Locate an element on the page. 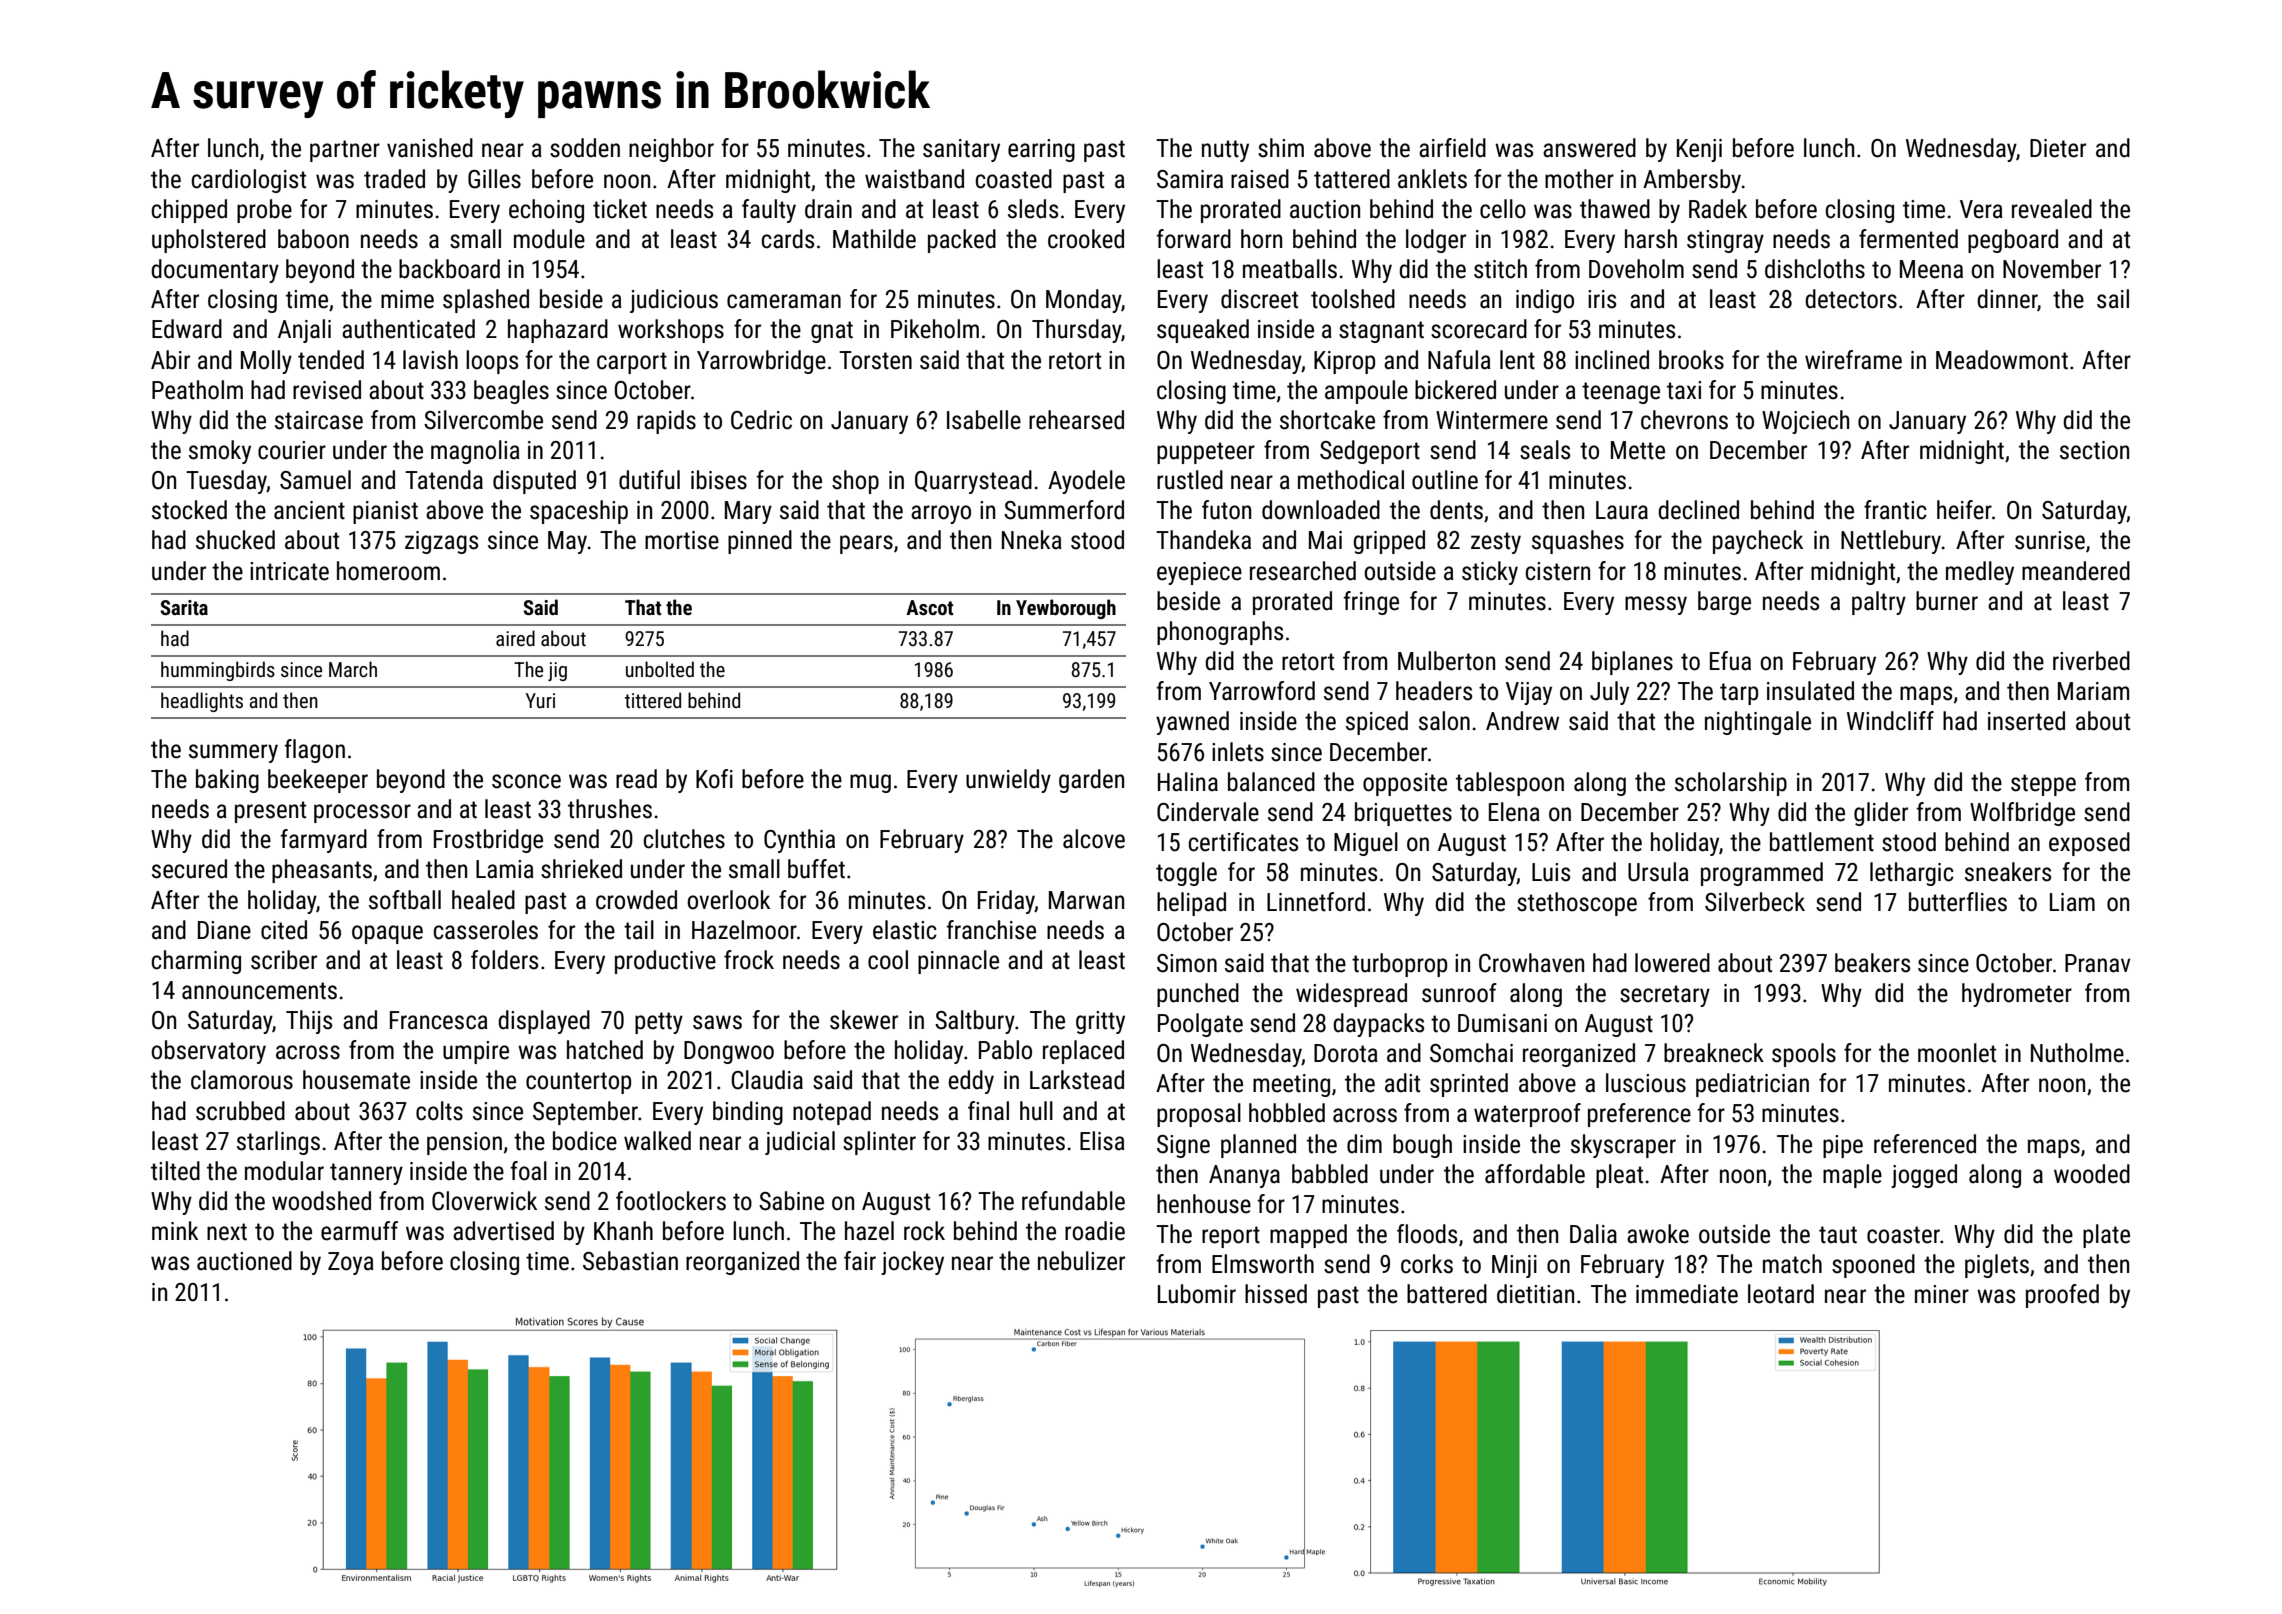 The width and height of the image is (2282, 1614). aired is located at coordinates (515, 638).
